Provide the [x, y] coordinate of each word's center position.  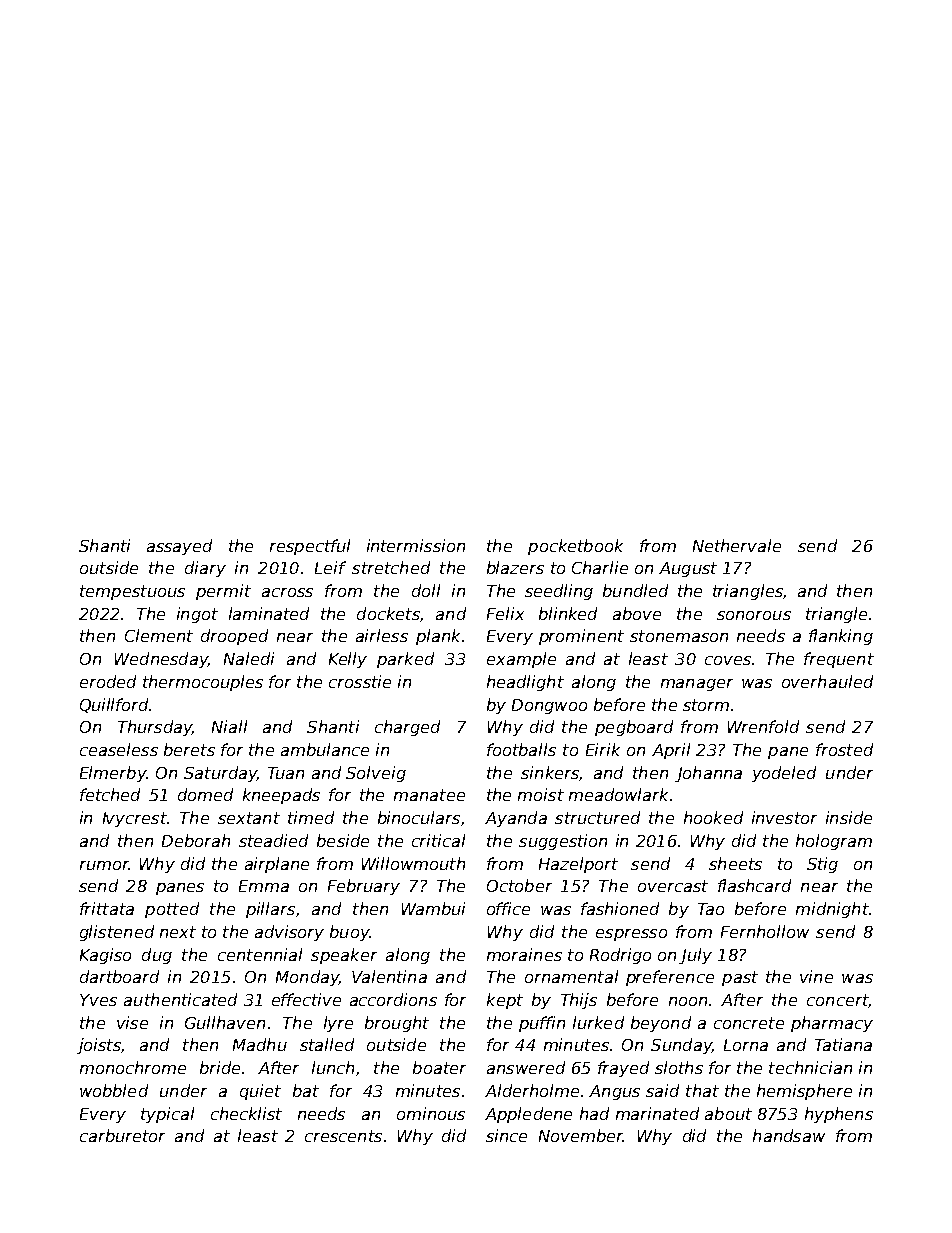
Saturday [220, 774]
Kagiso [105, 956]
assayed [179, 547]
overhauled [827, 681]
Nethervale [737, 545]
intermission [416, 545]
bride [220, 1067]
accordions [393, 999]
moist [541, 794]
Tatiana [843, 1044]
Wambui [433, 908]
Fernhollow [765, 931]
